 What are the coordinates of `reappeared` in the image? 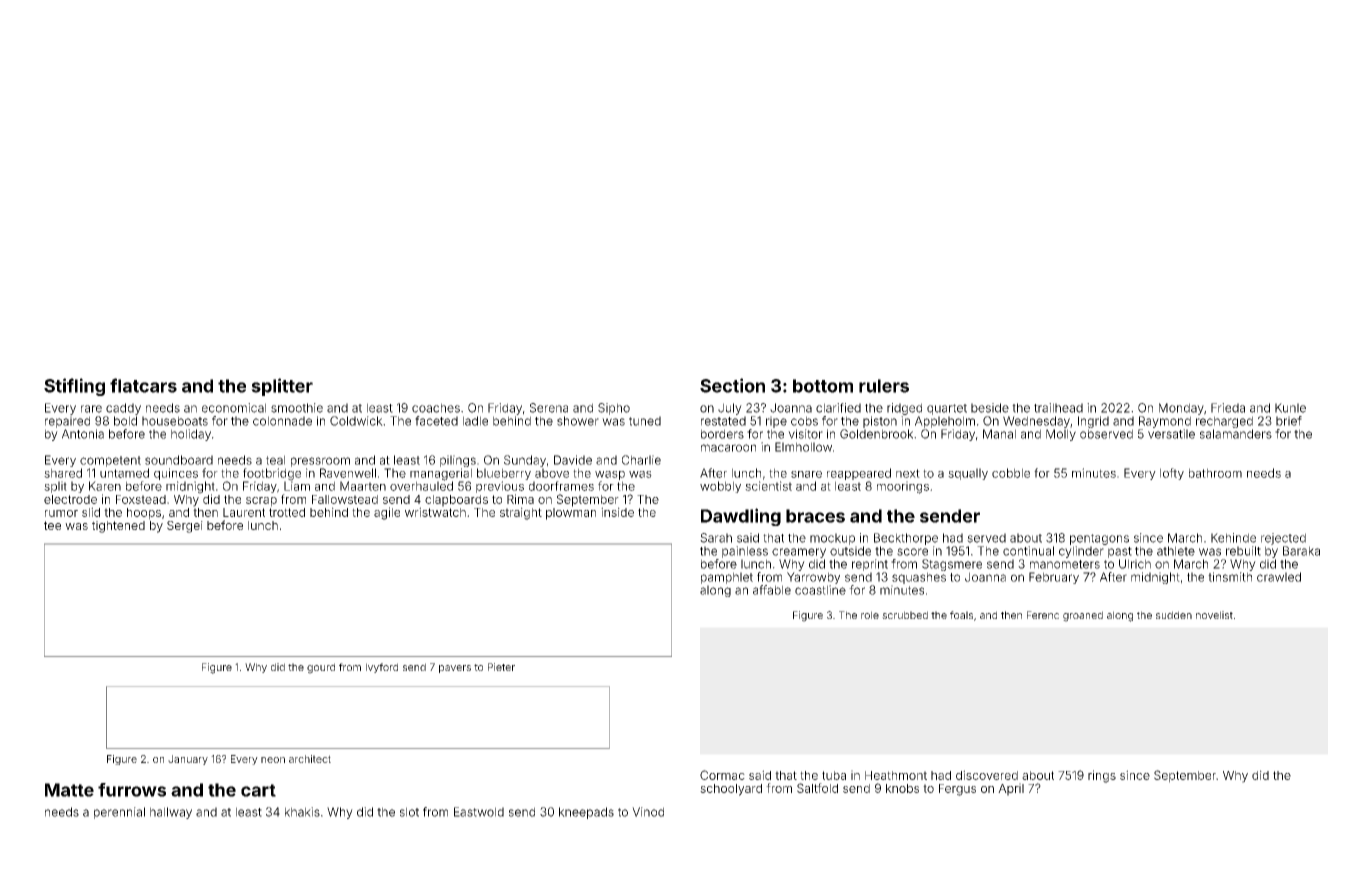 It's located at (859, 474).
